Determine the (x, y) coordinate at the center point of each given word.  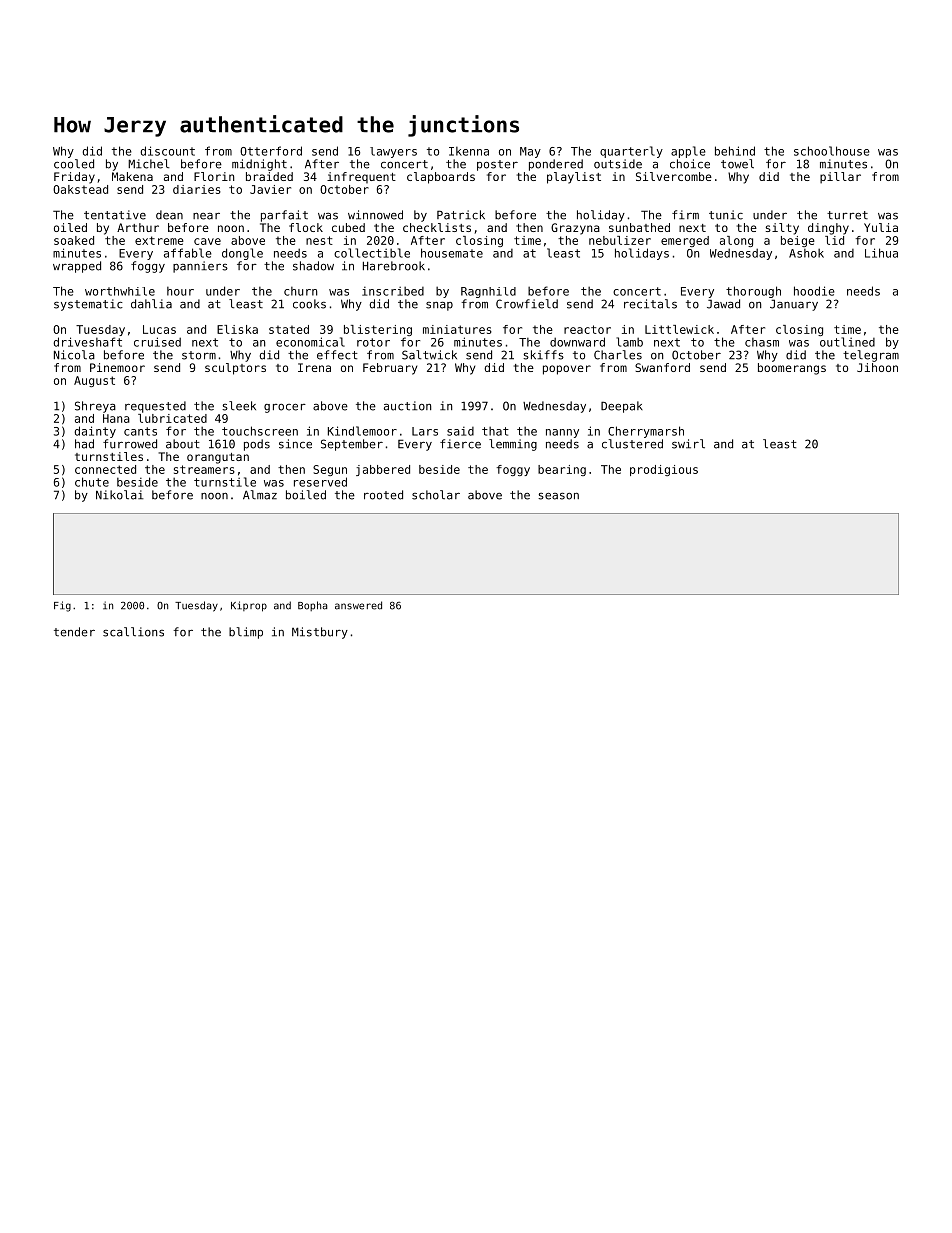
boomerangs (792, 369)
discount (167, 151)
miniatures (457, 329)
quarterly (631, 152)
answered (358, 605)
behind (735, 151)
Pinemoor (117, 367)
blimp (246, 633)
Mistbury (320, 633)
